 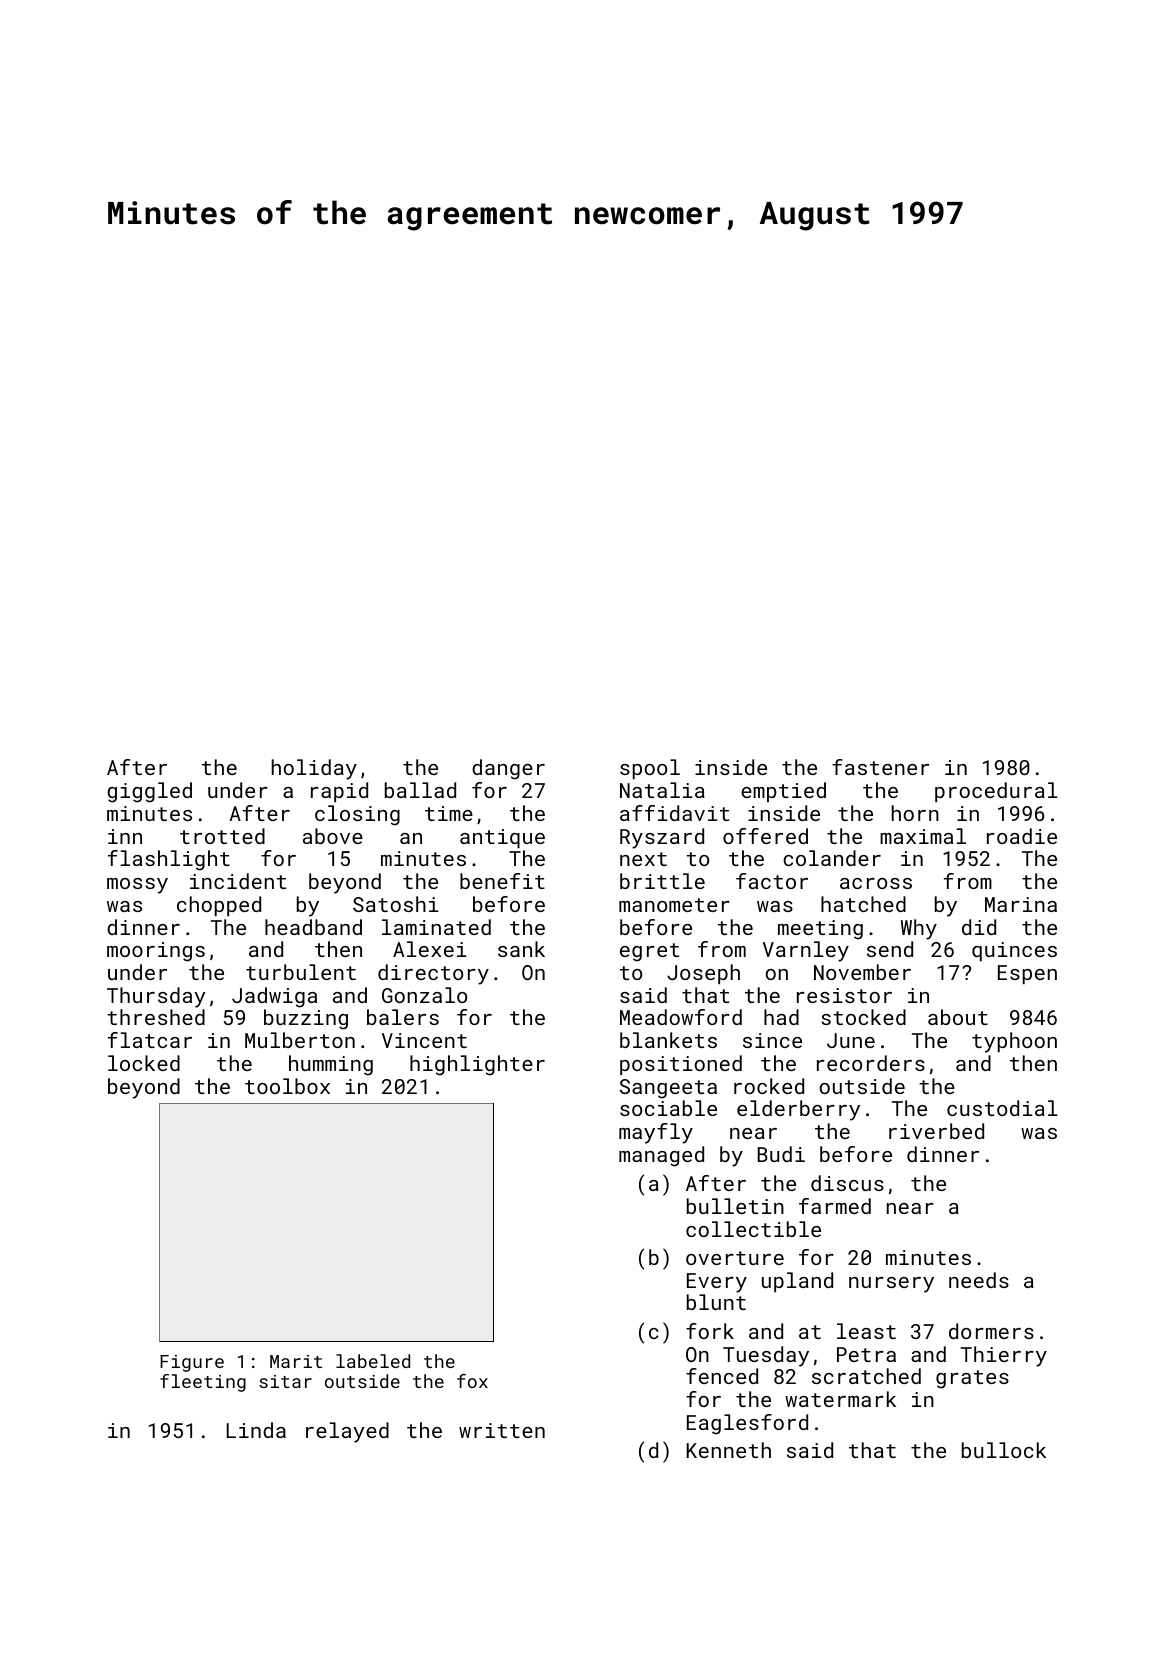 I want to click on Linda, so click(x=256, y=1430).
